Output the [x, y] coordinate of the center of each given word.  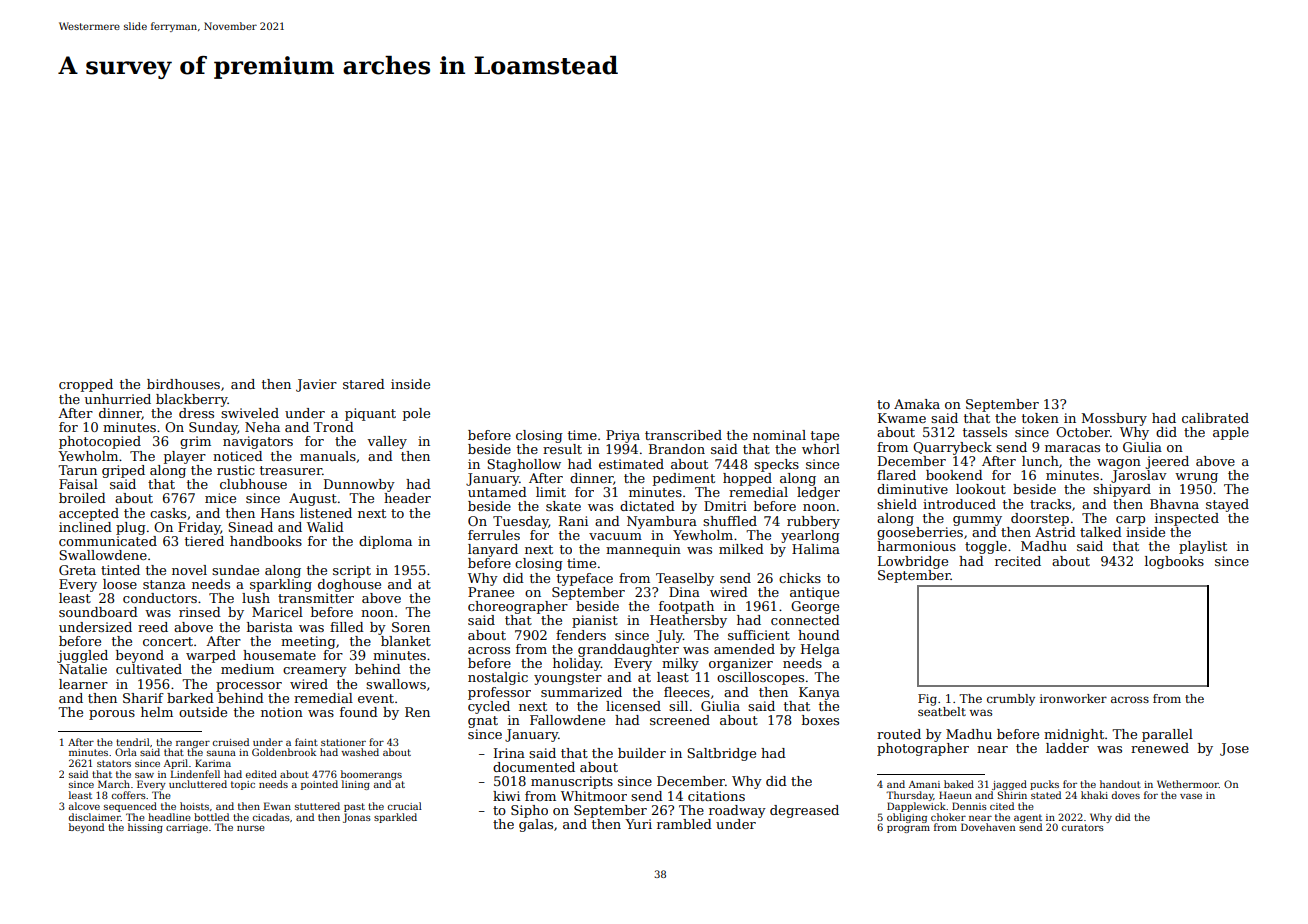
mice [220, 498]
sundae [235, 570]
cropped [86, 385]
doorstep [1040, 519]
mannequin [643, 550]
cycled [489, 707]
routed [899, 734]
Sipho [529, 811]
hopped [747, 479]
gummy [977, 521]
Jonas [357, 818]
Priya [623, 436]
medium [247, 669]
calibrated [1215, 418]
